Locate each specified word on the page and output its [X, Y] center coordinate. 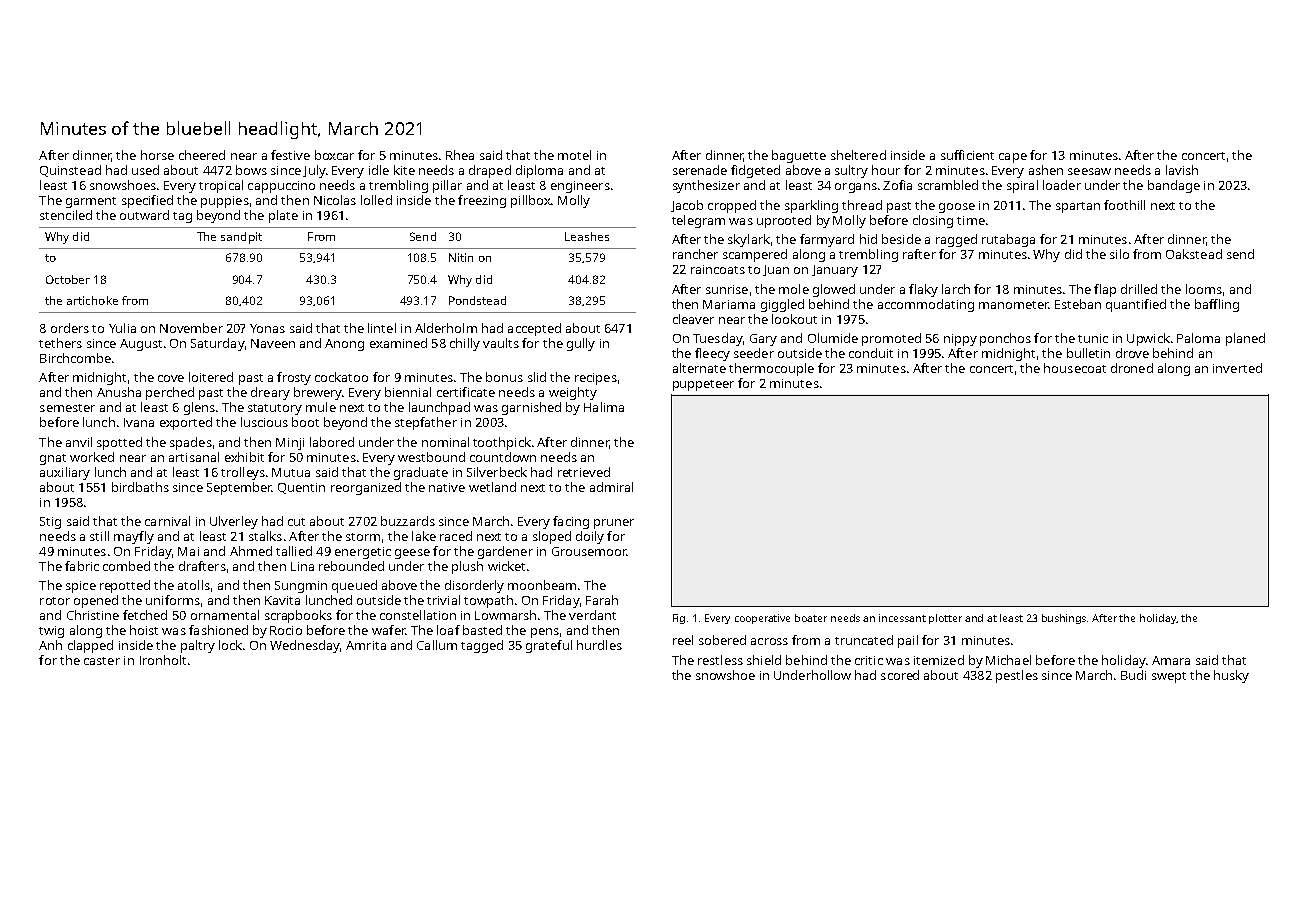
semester [67, 408]
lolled [376, 200]
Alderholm [446, 328]
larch [956, 289]
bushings [1064, 619]
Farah [602, 600]
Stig [50, 523]
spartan [1078, 207]
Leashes [587, 236]
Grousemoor [589, 551]
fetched [145, 615]
